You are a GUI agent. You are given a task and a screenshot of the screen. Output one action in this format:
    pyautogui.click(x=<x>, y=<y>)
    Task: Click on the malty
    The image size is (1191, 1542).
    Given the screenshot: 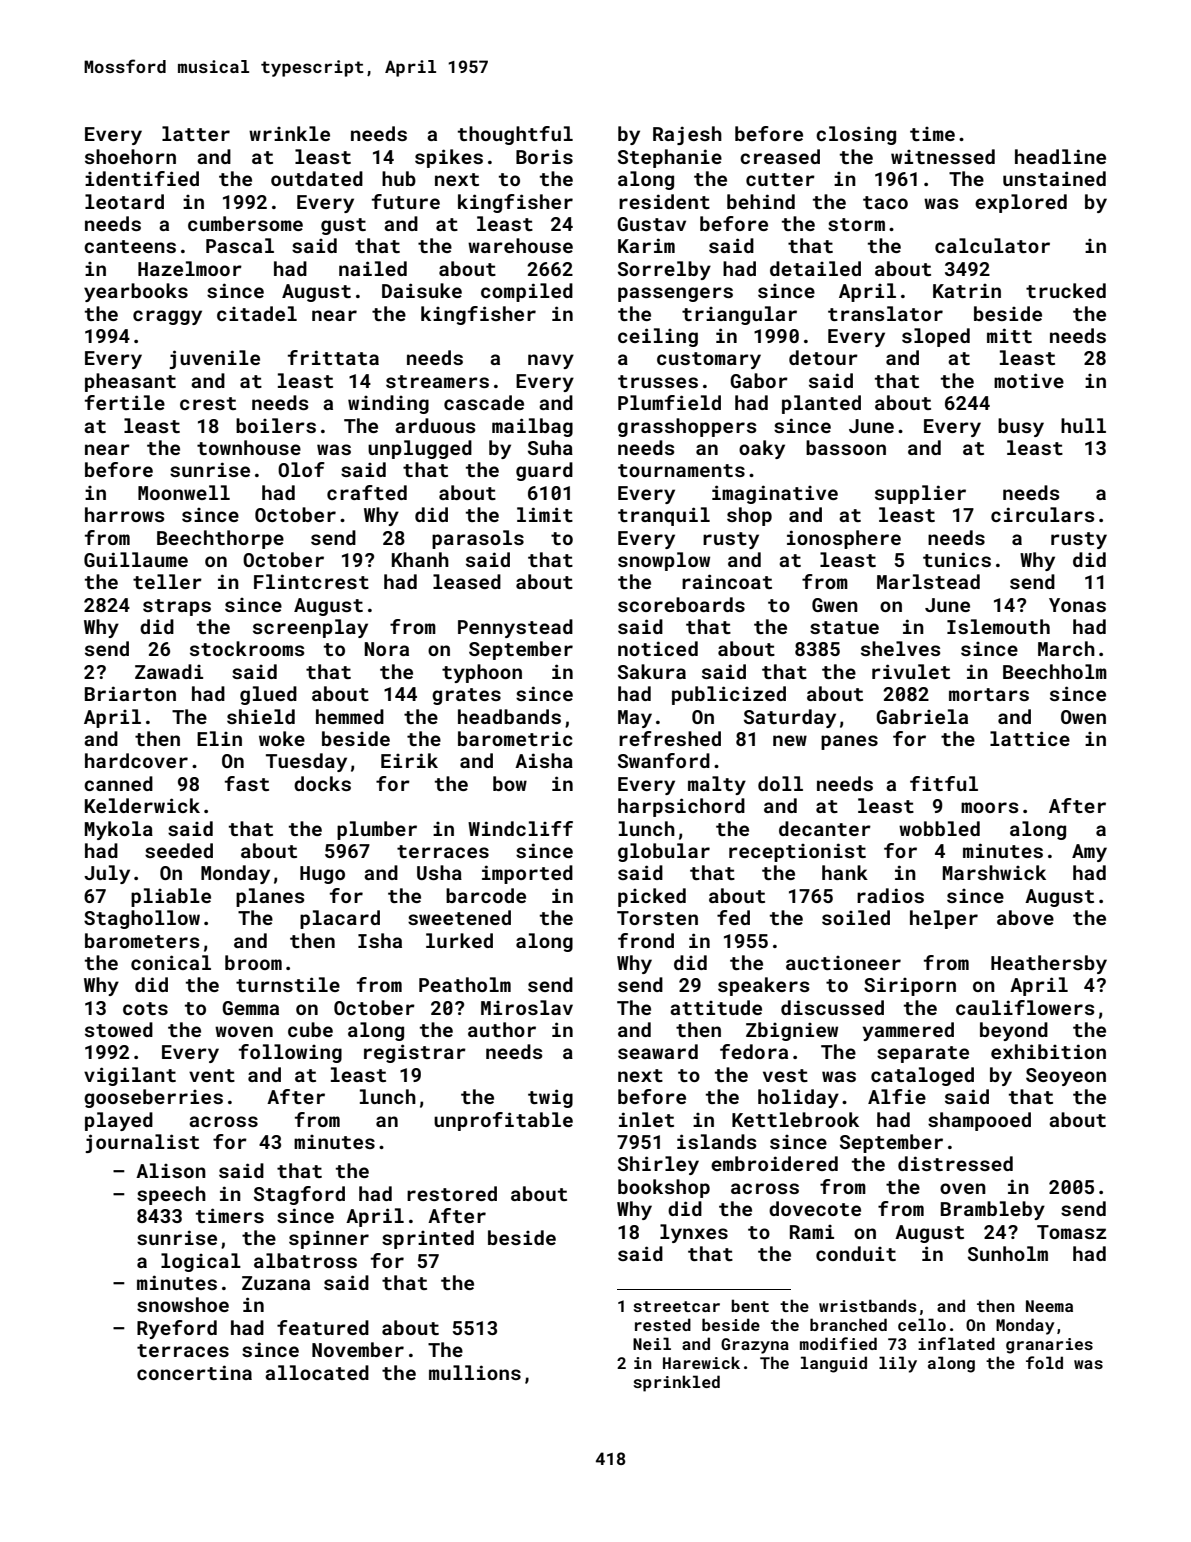 What is the action you would take?
    pyautogui.click(x=717, y=785)
